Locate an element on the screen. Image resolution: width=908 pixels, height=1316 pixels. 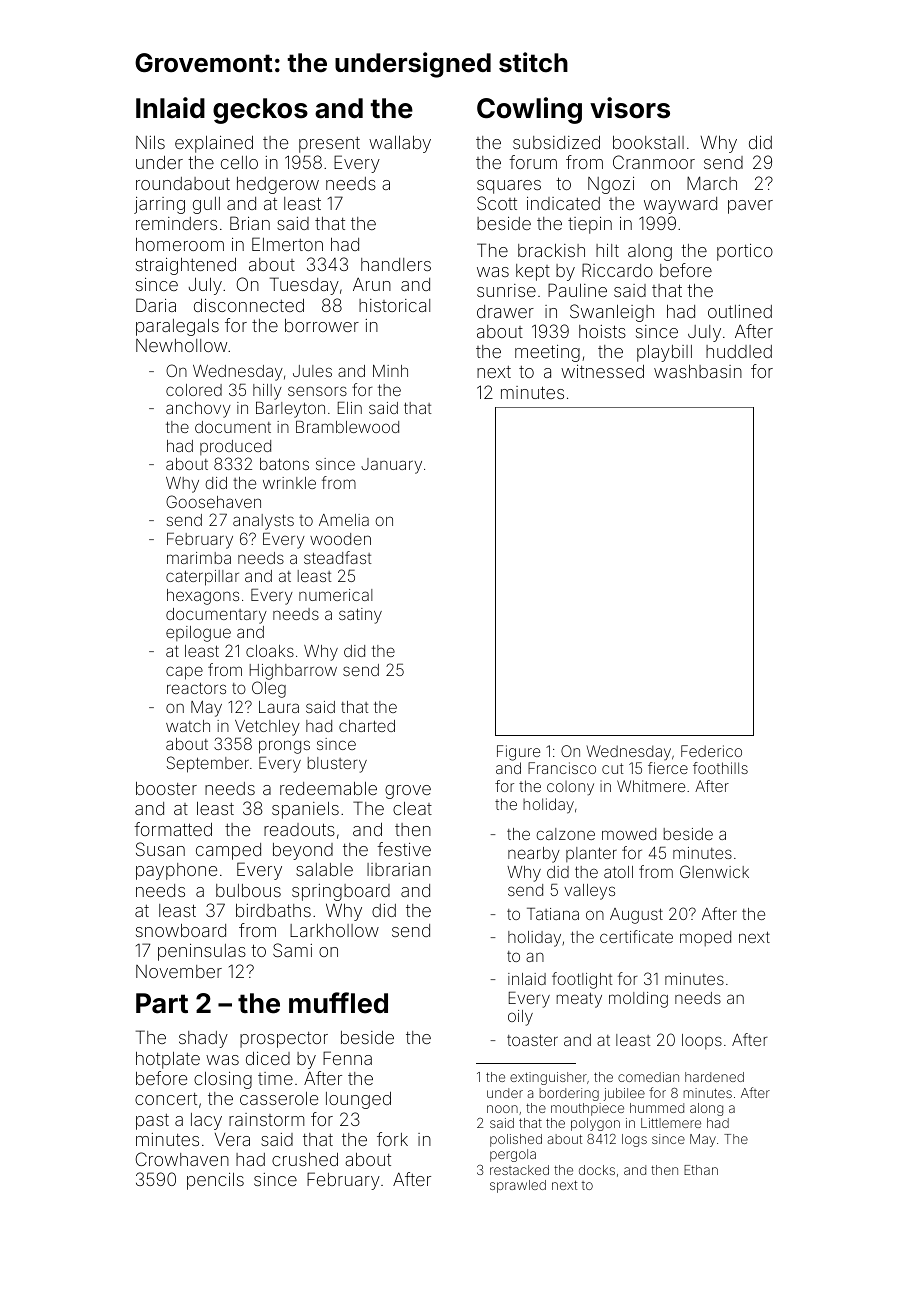
oily is located at coordinates (520, 1018).
